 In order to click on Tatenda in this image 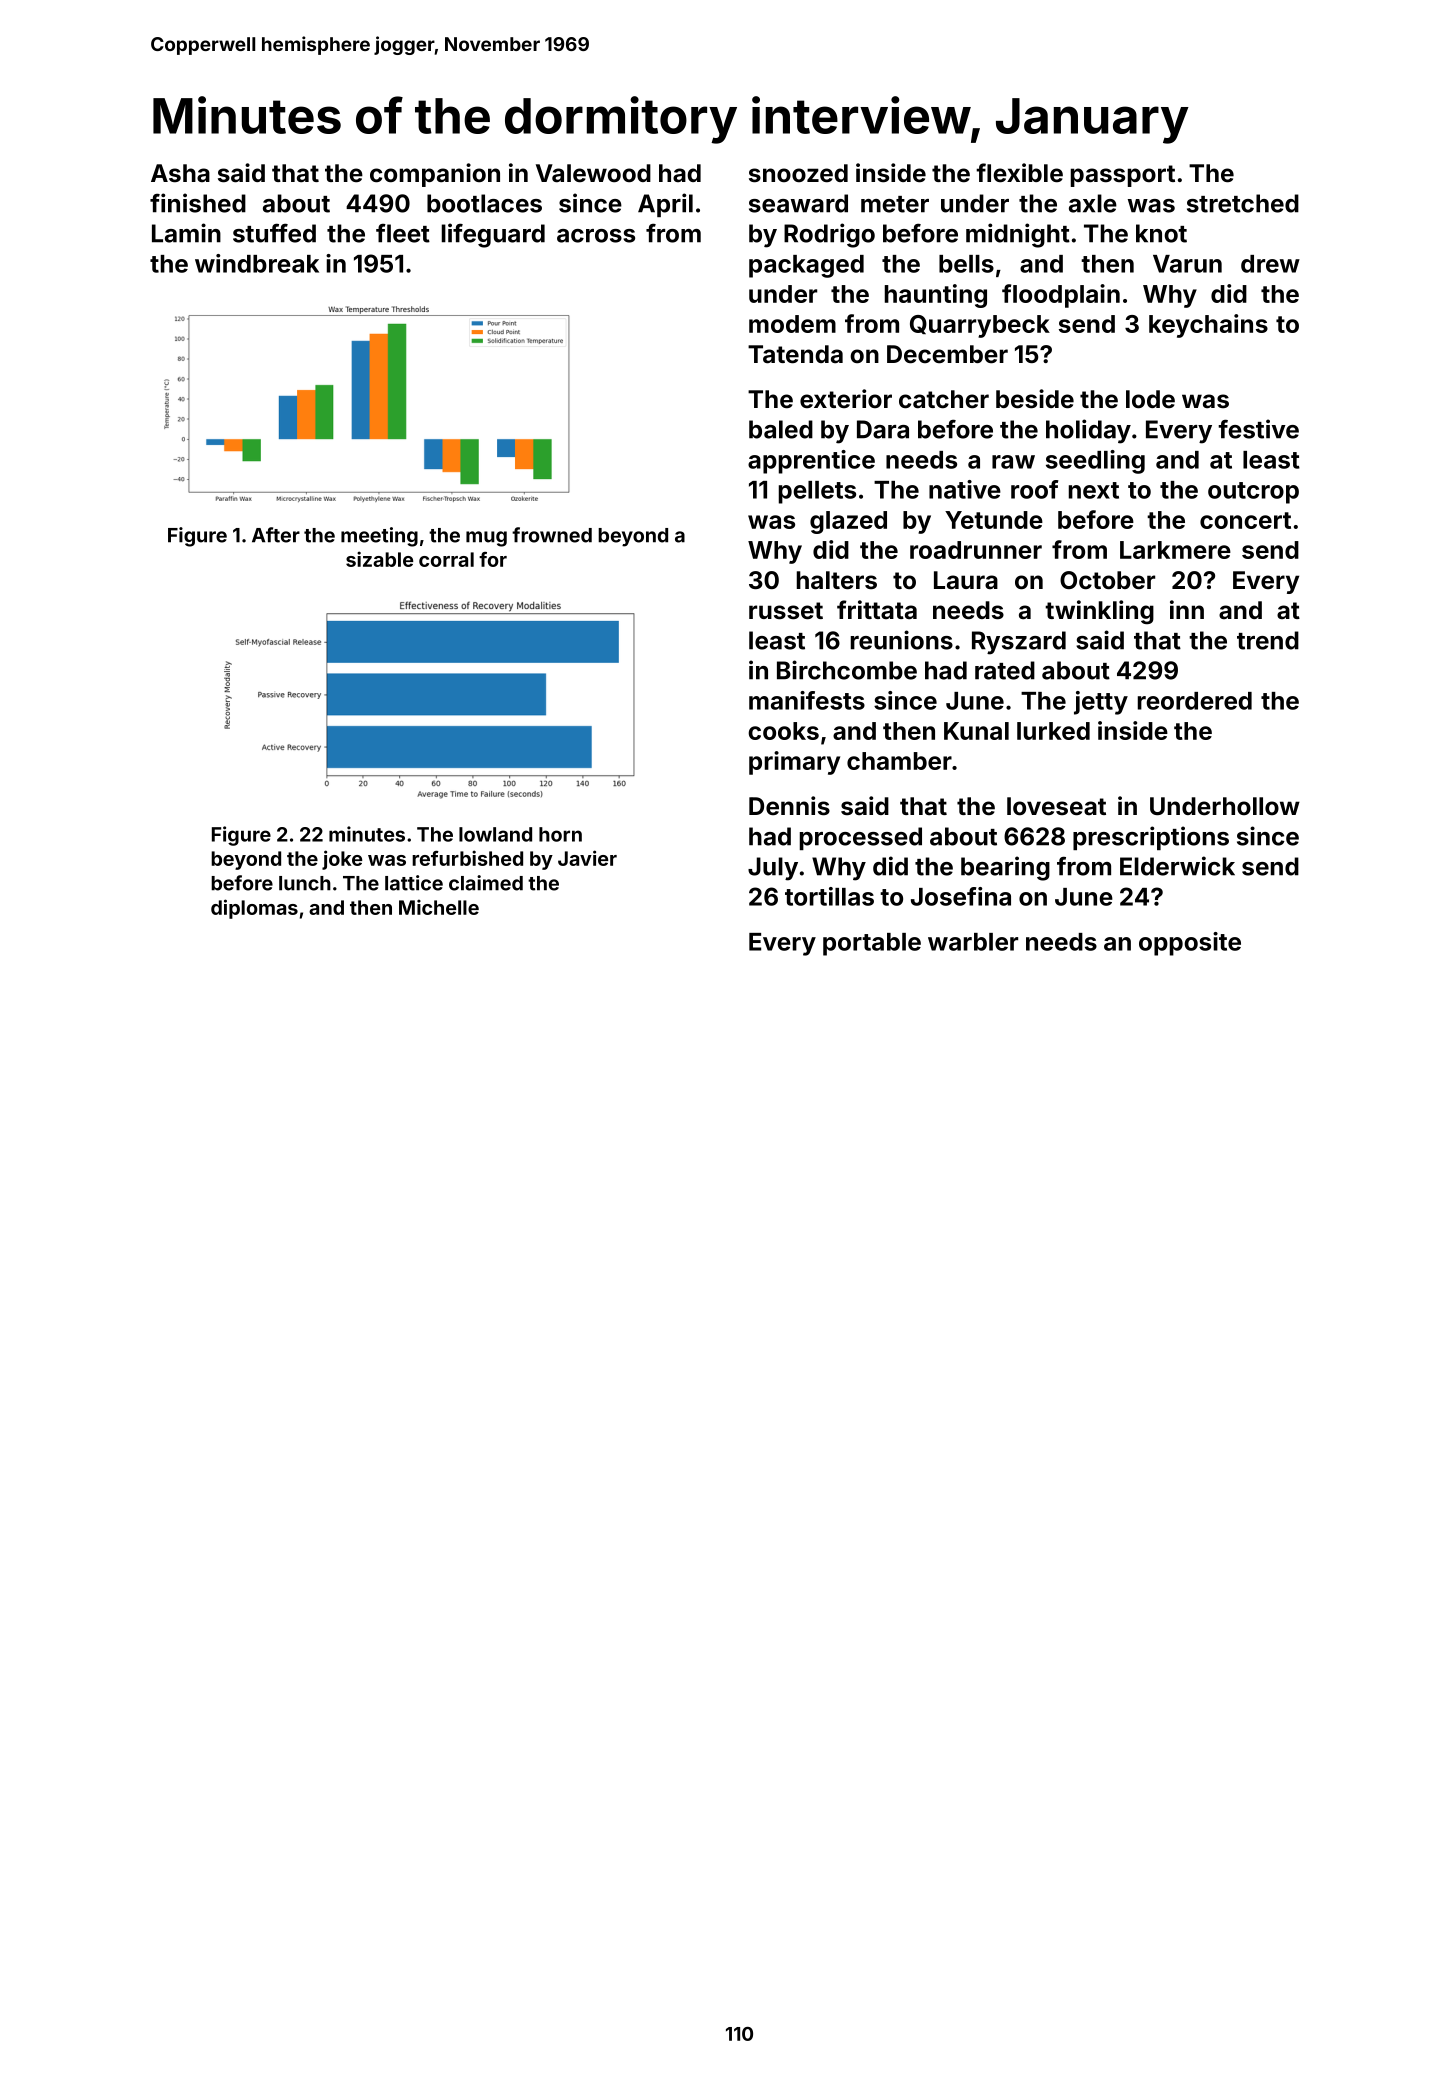, I will do `click(795, 354)`.
